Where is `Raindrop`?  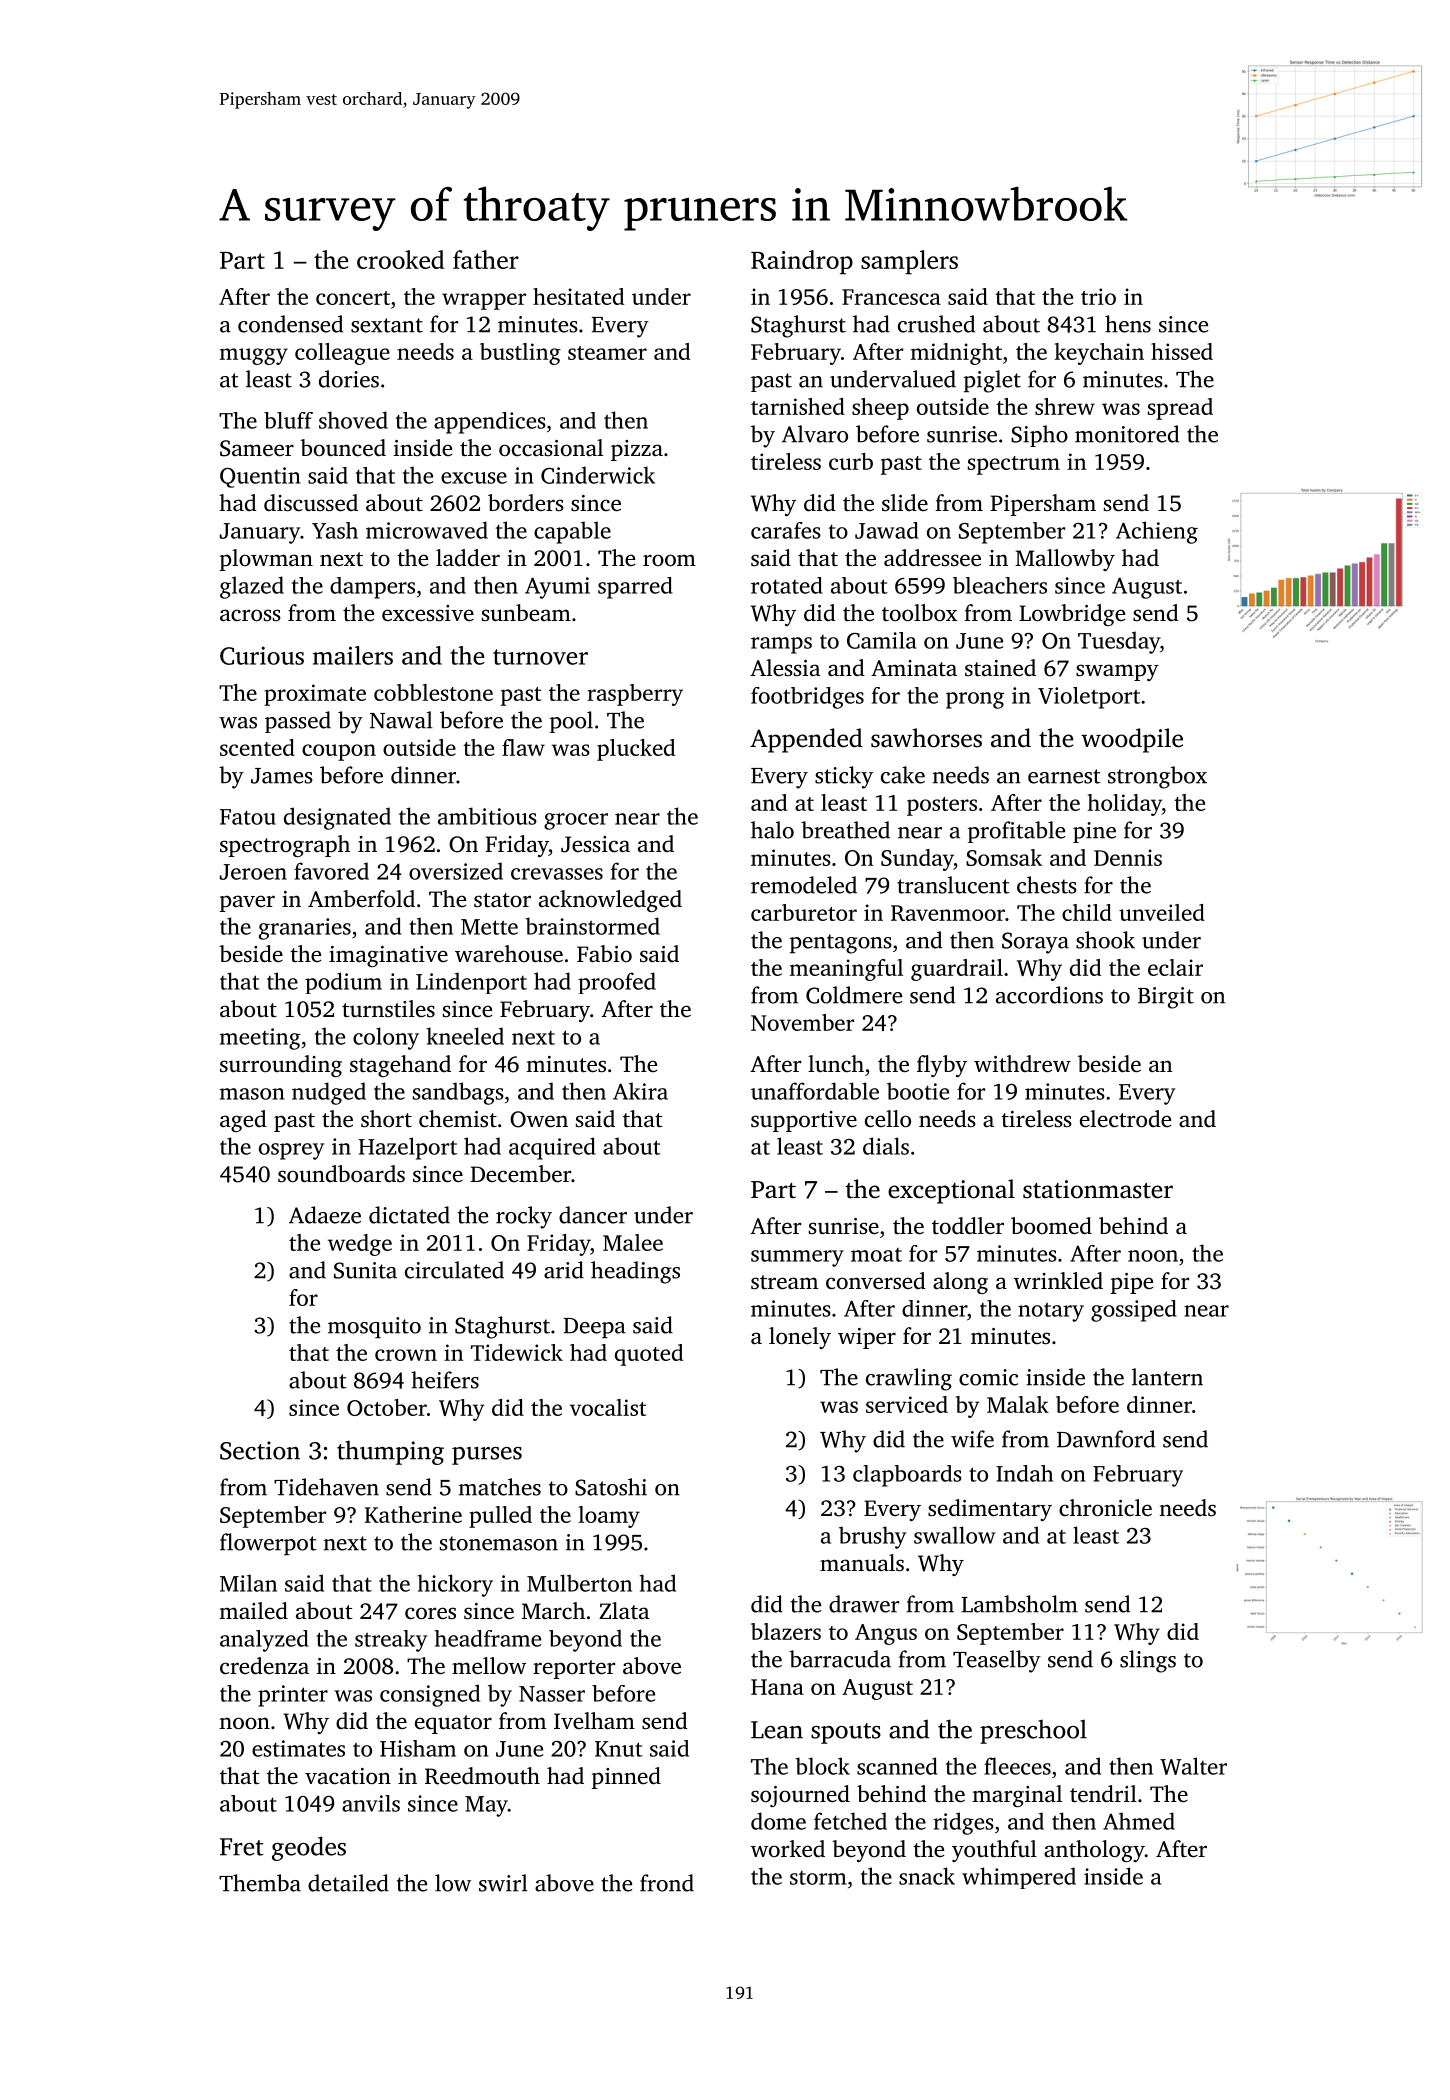
Raindrop is located at coordinates (802, 262).
